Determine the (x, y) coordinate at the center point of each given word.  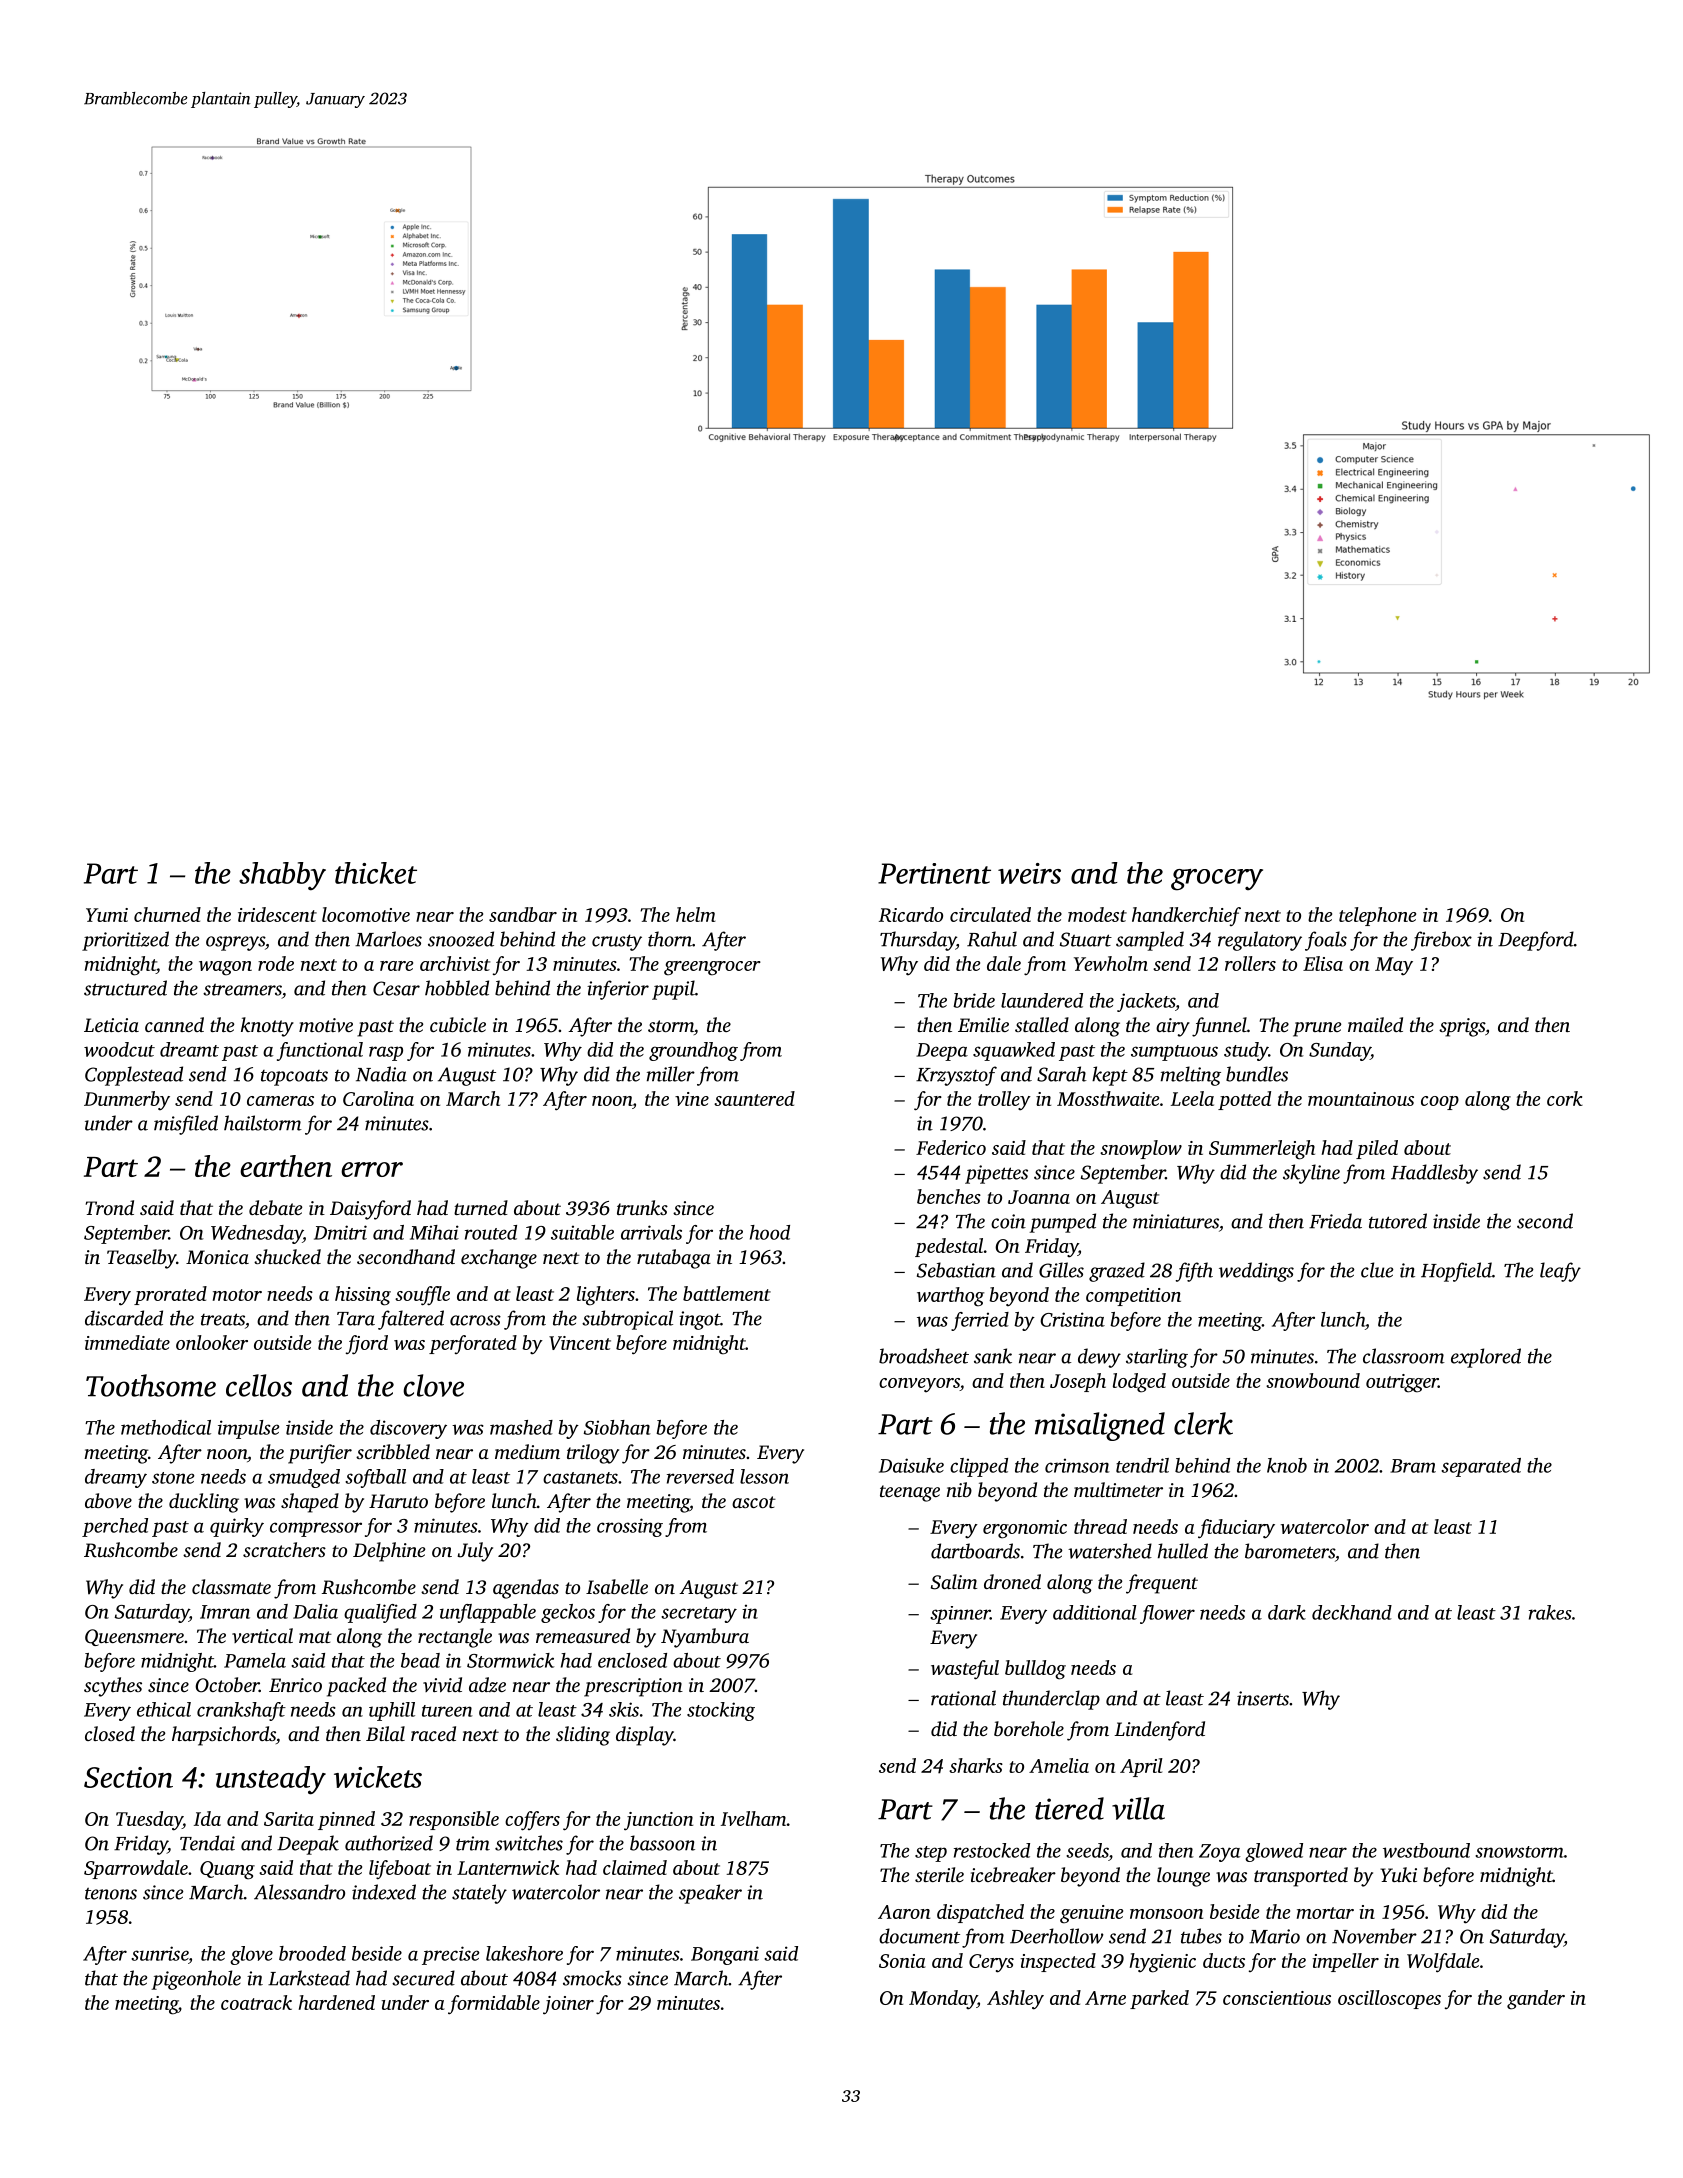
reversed (700, 1476)
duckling (204, 1503)
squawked (1014, 1051)
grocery (1217, 880)
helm (695, 914)
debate (275, 1207)
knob (1287, 1465)
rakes (1550, 1612)
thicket (376, 873)
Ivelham (753, 1818)
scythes (113, 1687)
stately (479, 1894)
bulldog (1035, 1670)
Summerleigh (1262, 1150)
